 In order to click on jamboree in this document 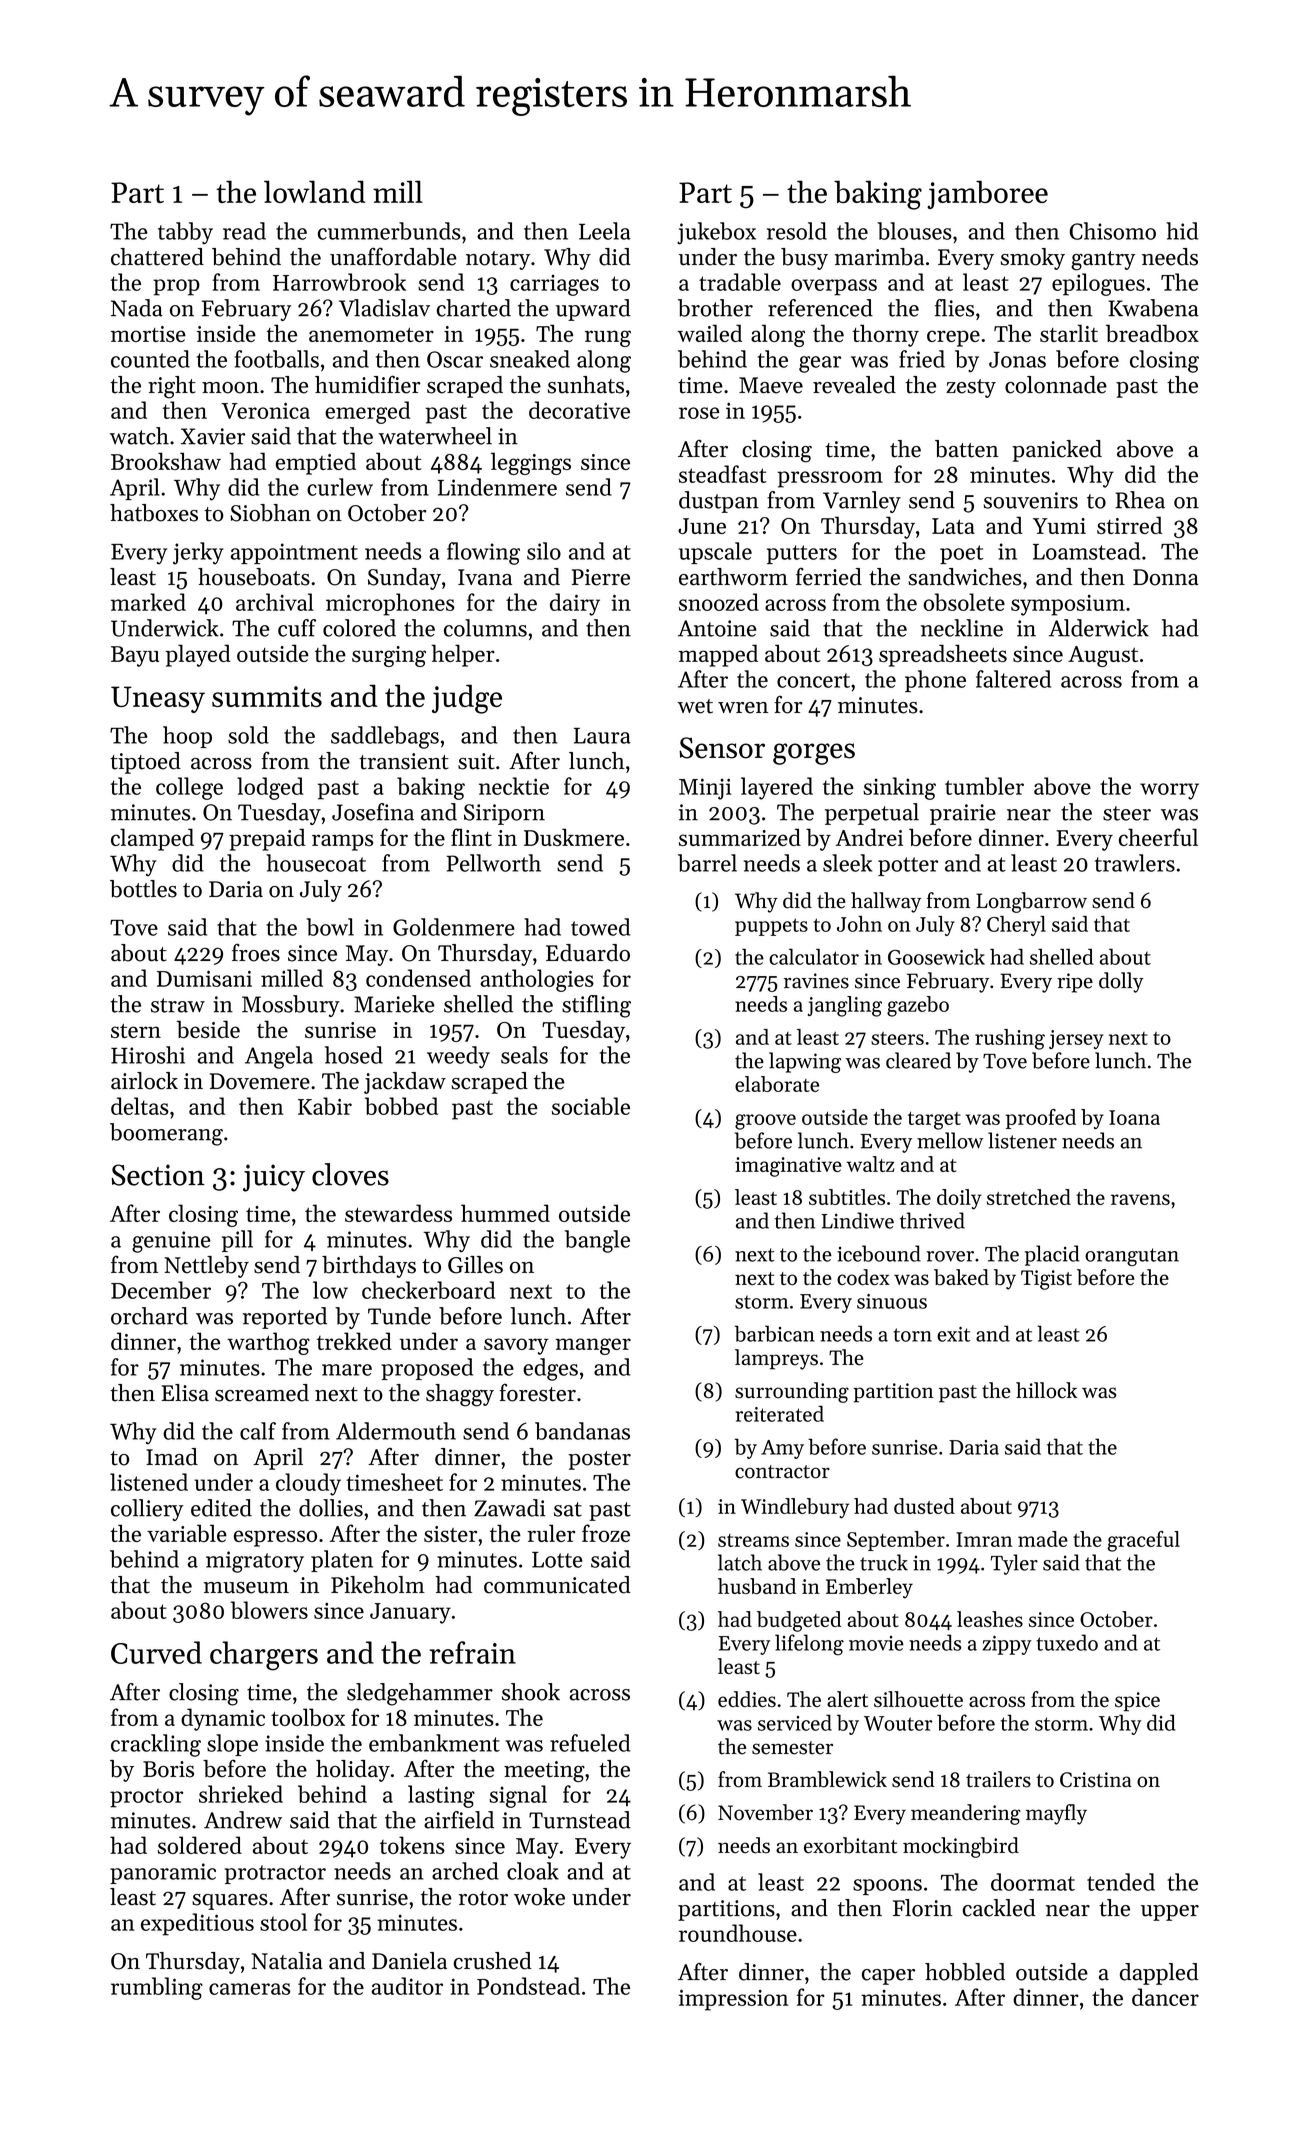, I will do `click(987, 194)`.
